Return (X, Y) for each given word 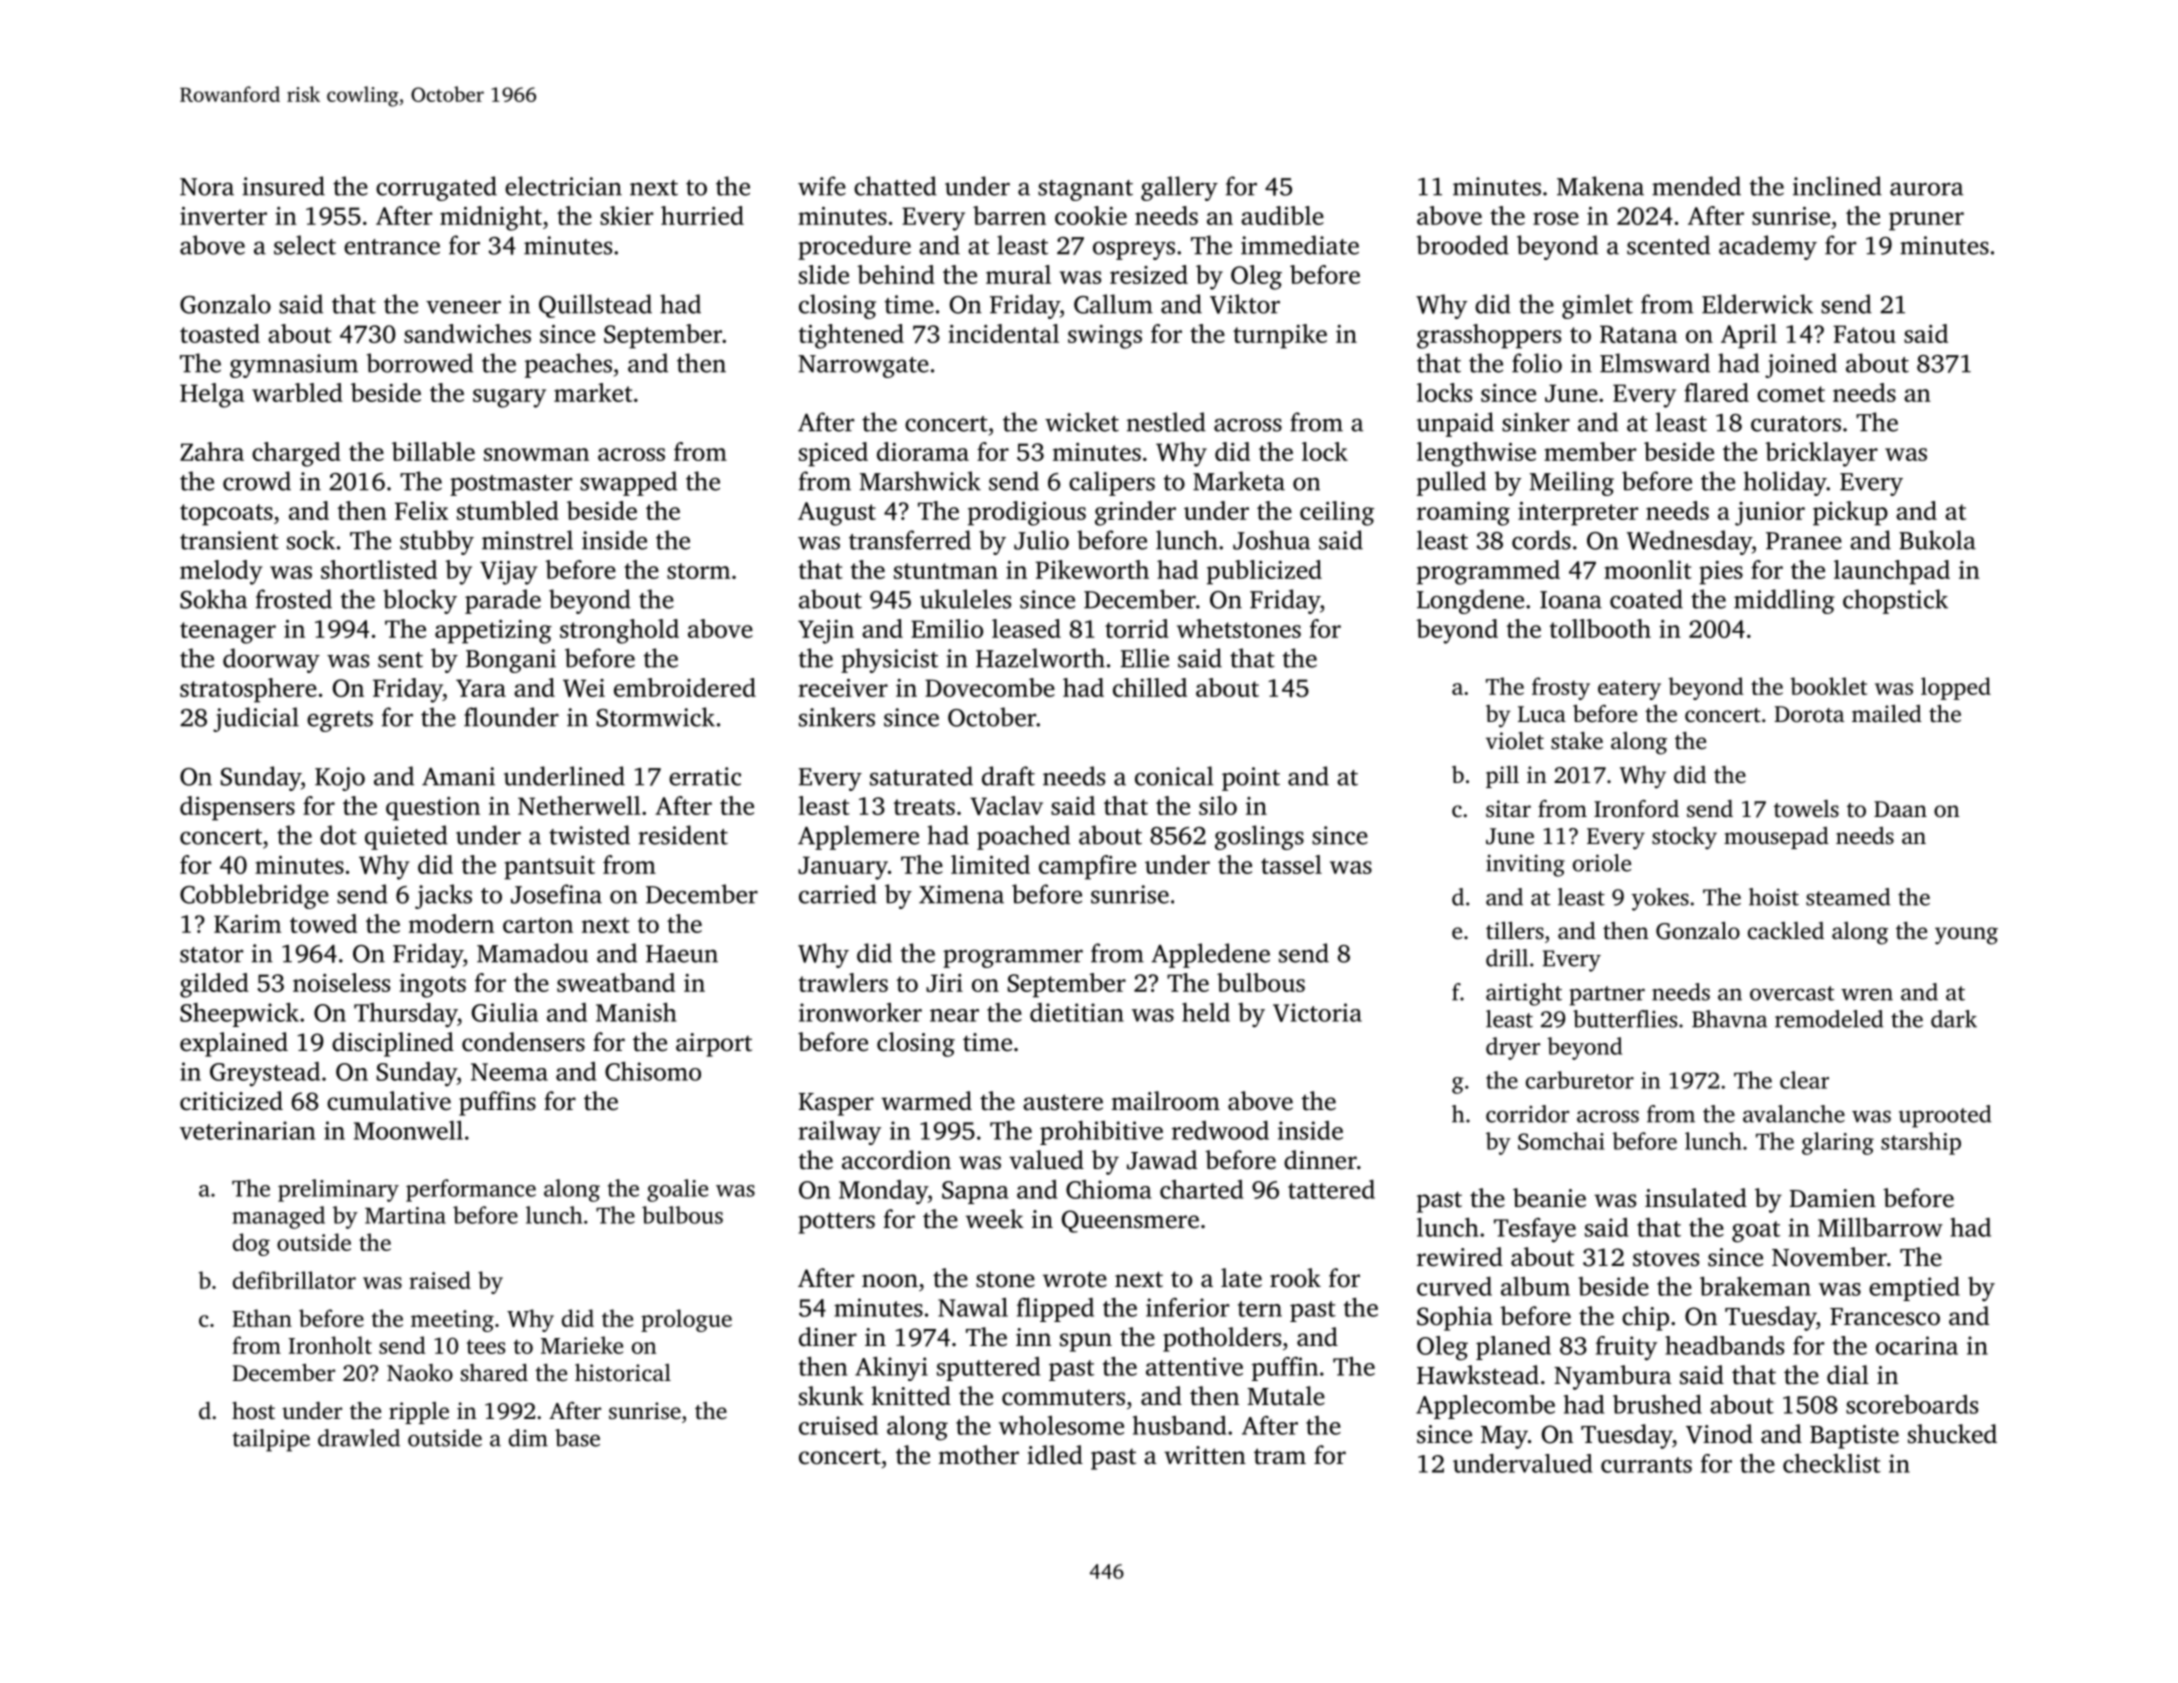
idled (1055, 1455)
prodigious (1027, 513)
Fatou (1864, 334)
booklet (1828, 686)
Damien (1833, 1198)
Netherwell (579, 805)
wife (822, 186)
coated (1646, 599)
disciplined (393, 1044)
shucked (1952, 1434)
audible (1282, 215)
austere (1063, 1102)
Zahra (212, 451)
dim (528, 1438)
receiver (843, 688)
